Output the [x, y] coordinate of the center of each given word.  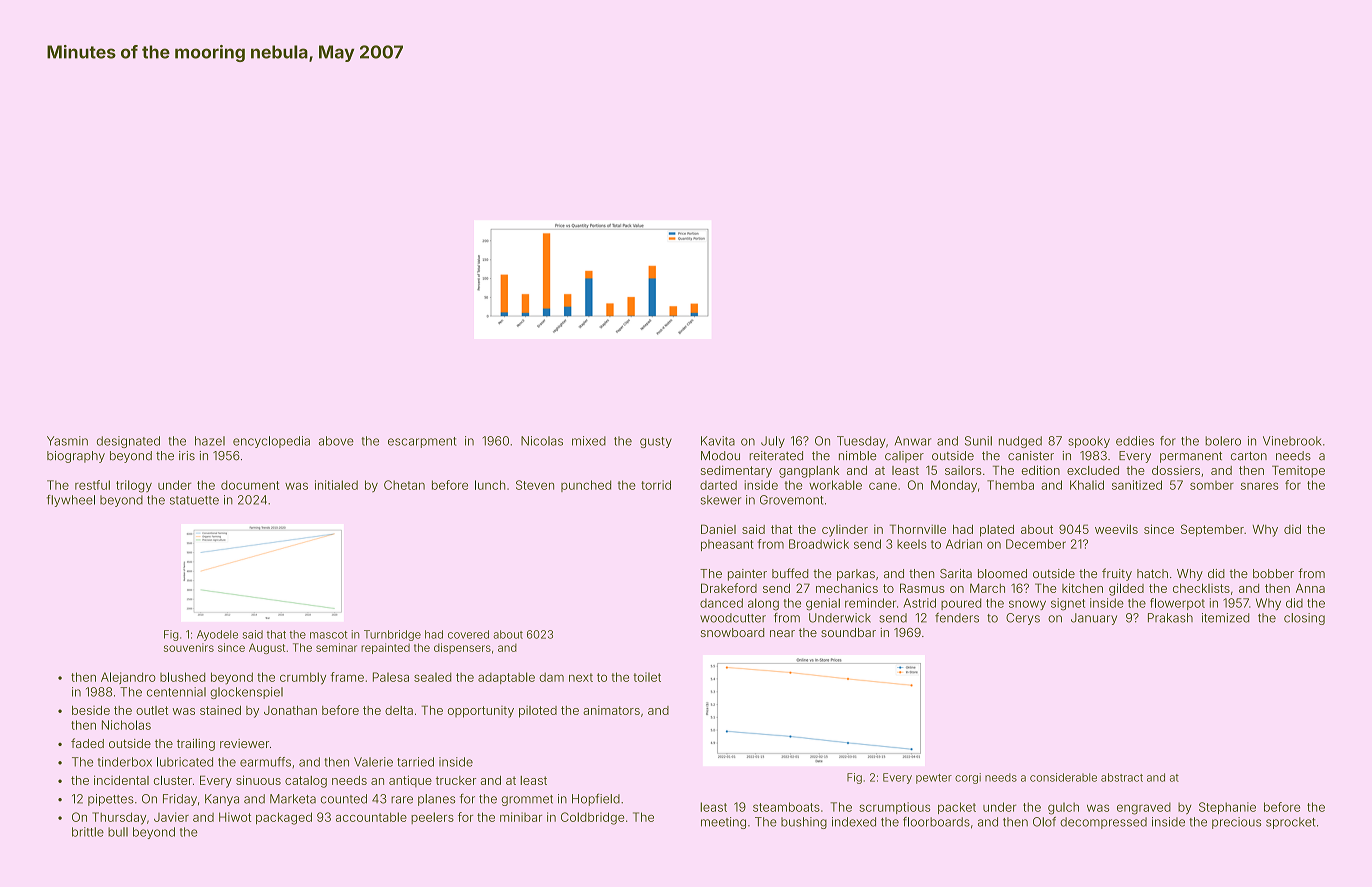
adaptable [506, 678]
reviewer [244, 743]
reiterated [776, 456]
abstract [1122, 777]
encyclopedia [271, 442]
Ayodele [217, 635]
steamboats [786, 807]
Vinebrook [1292, 441]
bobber [1273, 573]
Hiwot [235, 817]
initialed [336, 485]
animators [611, 710]
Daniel [718, 529]
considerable [1063, 777]
